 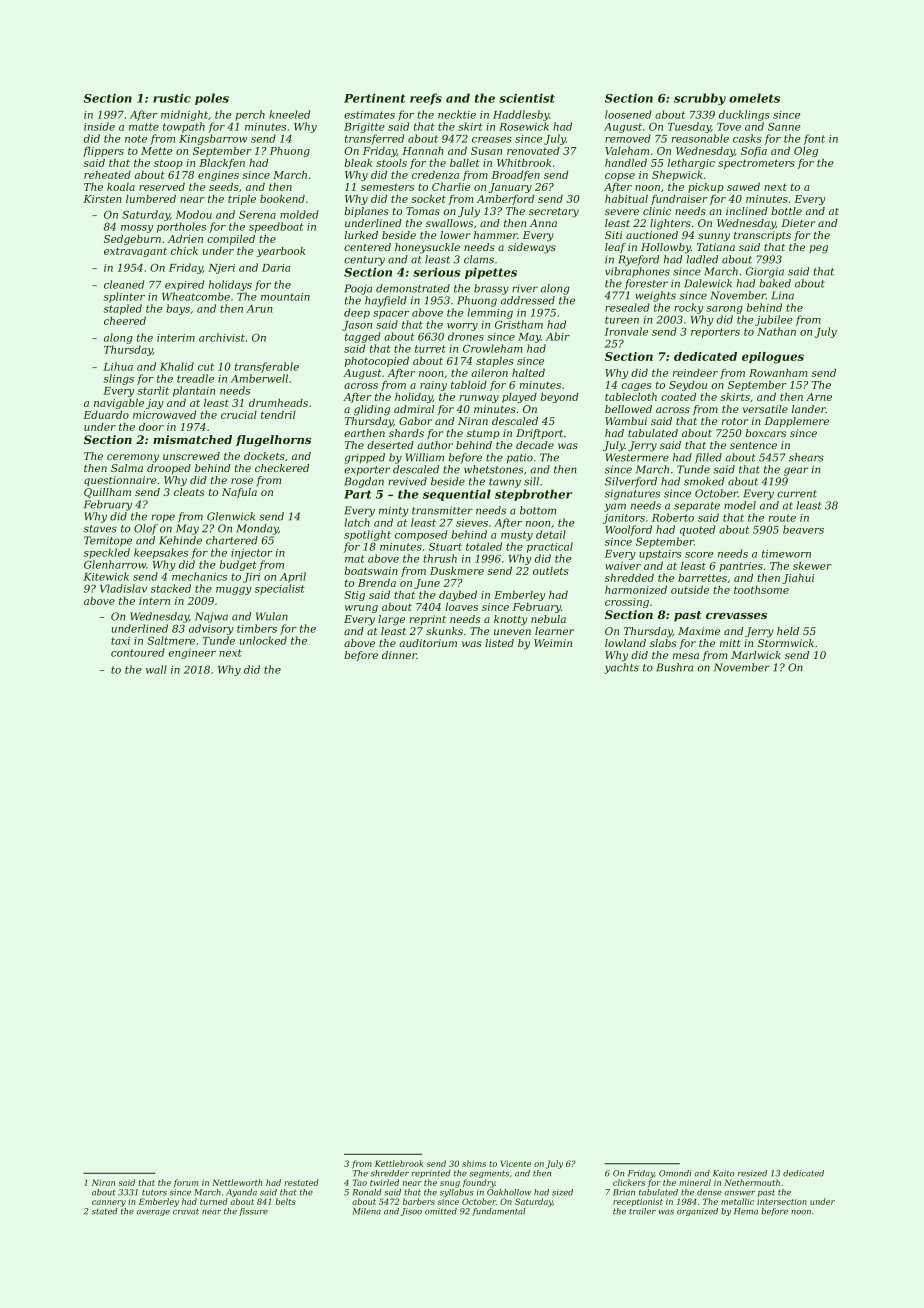 What do you see at coordinates (364, 261) in the page?
I see `century` at bounding box center [364, 261].
